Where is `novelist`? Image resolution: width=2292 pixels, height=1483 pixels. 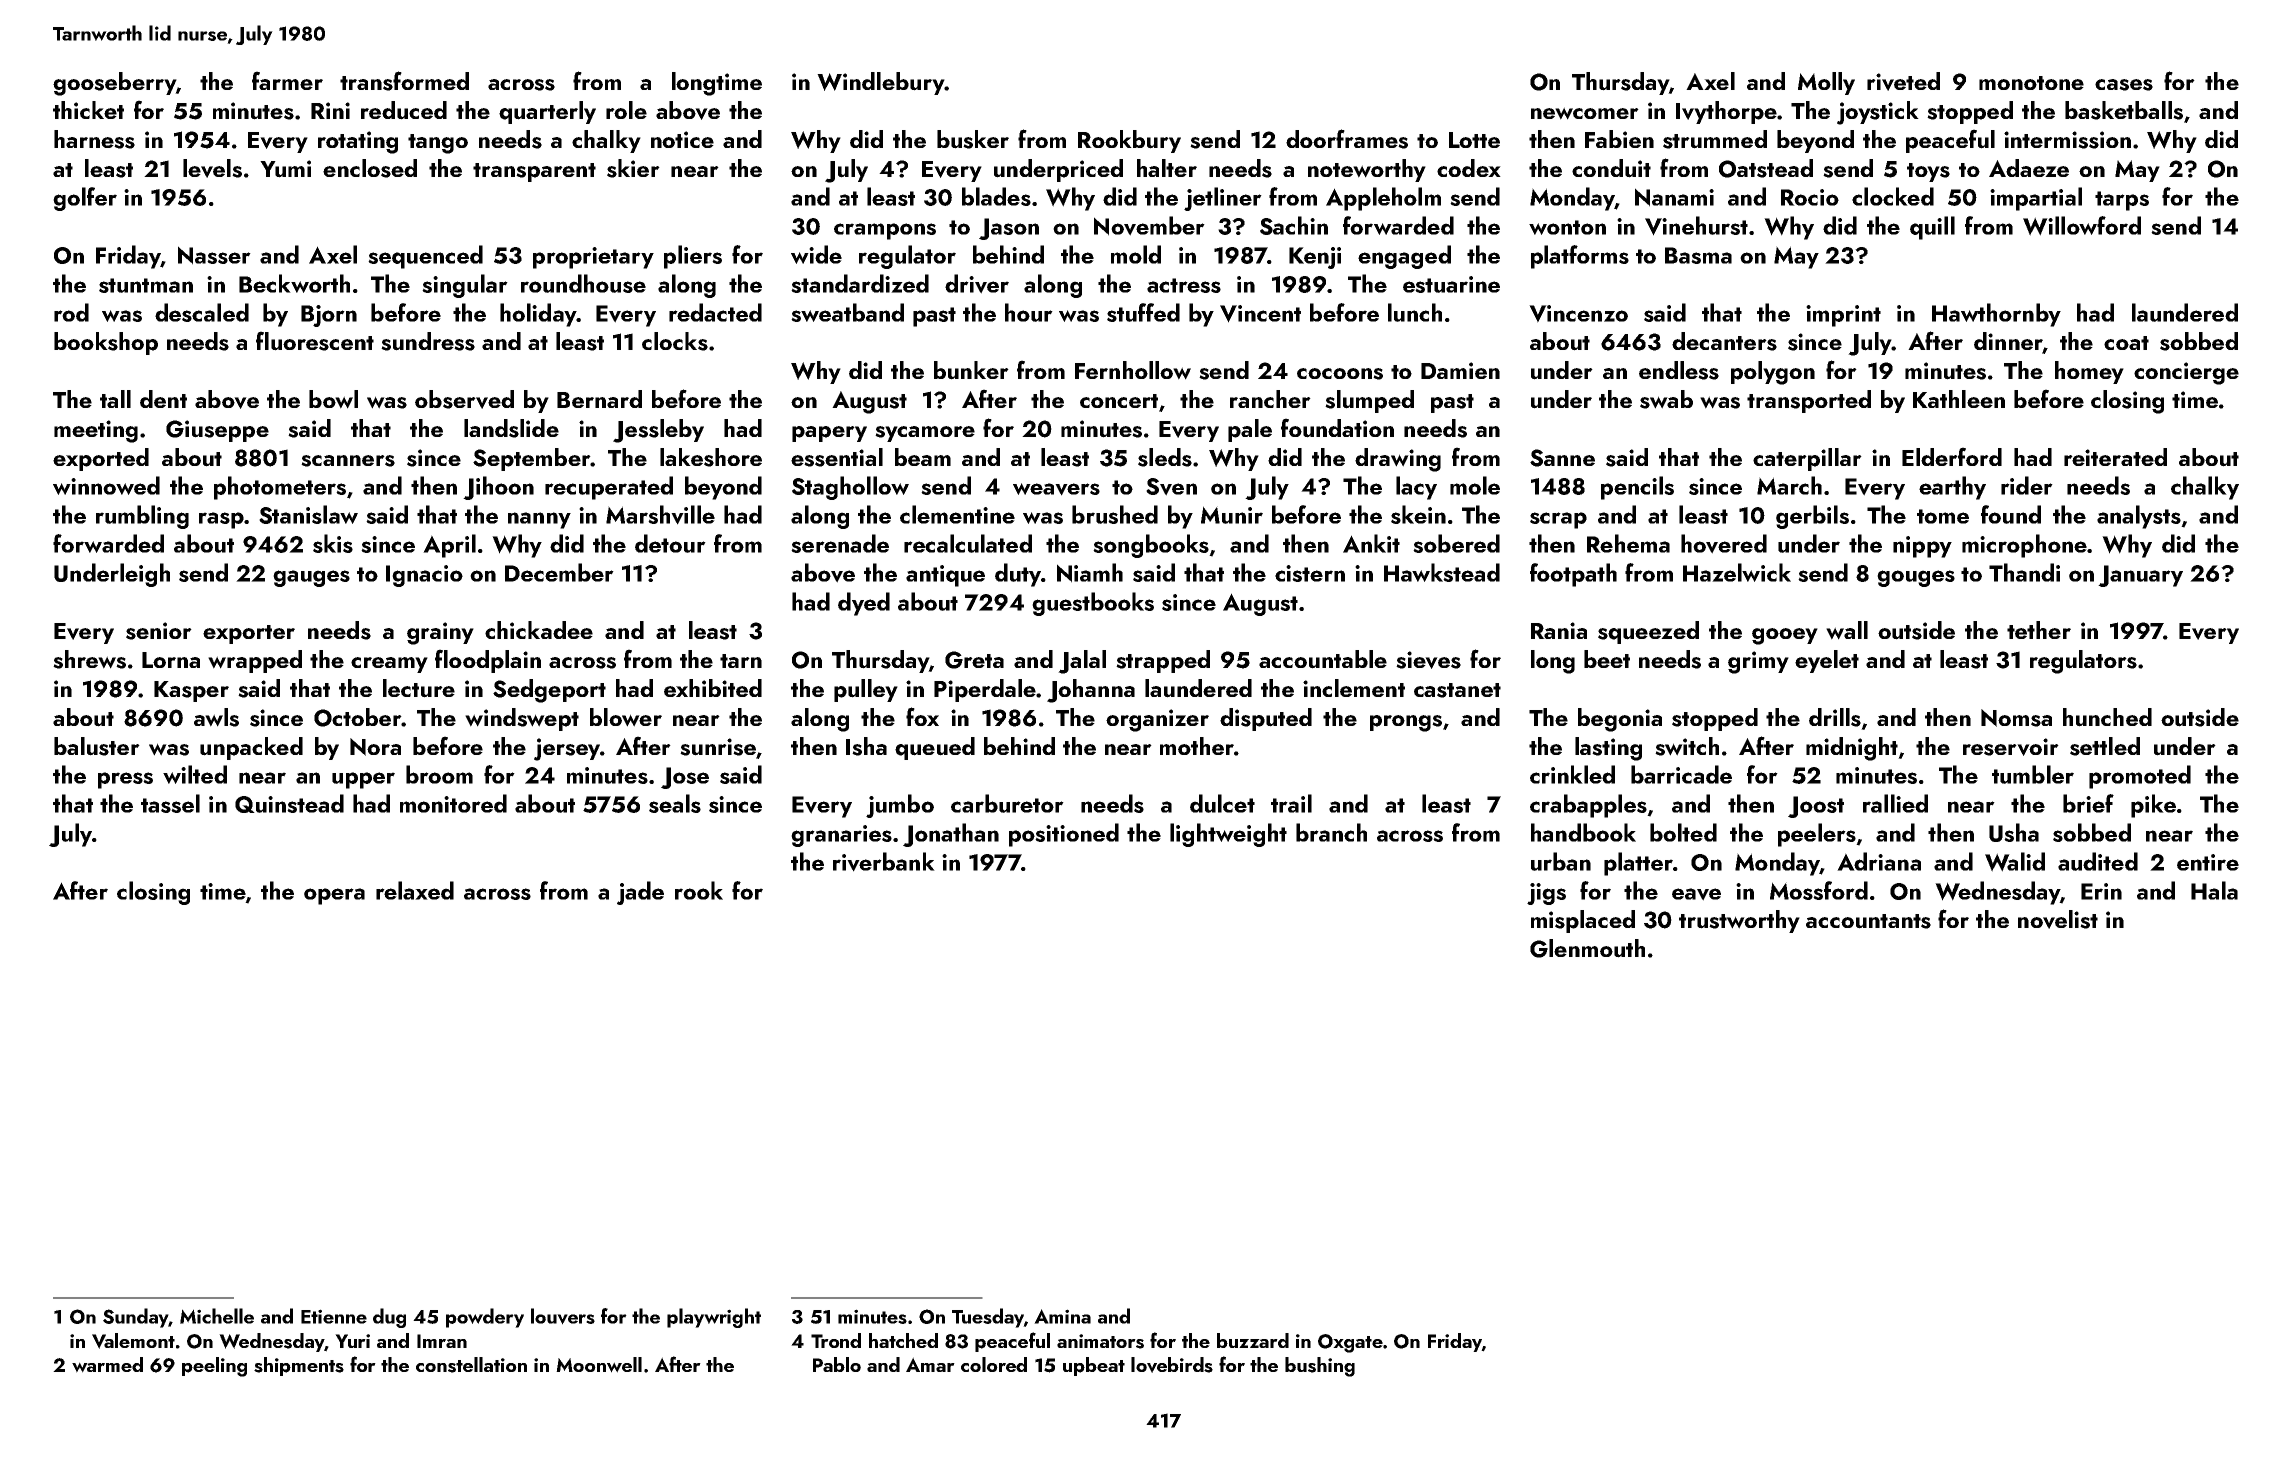
novelist is located at coordinates (2058, 919).
